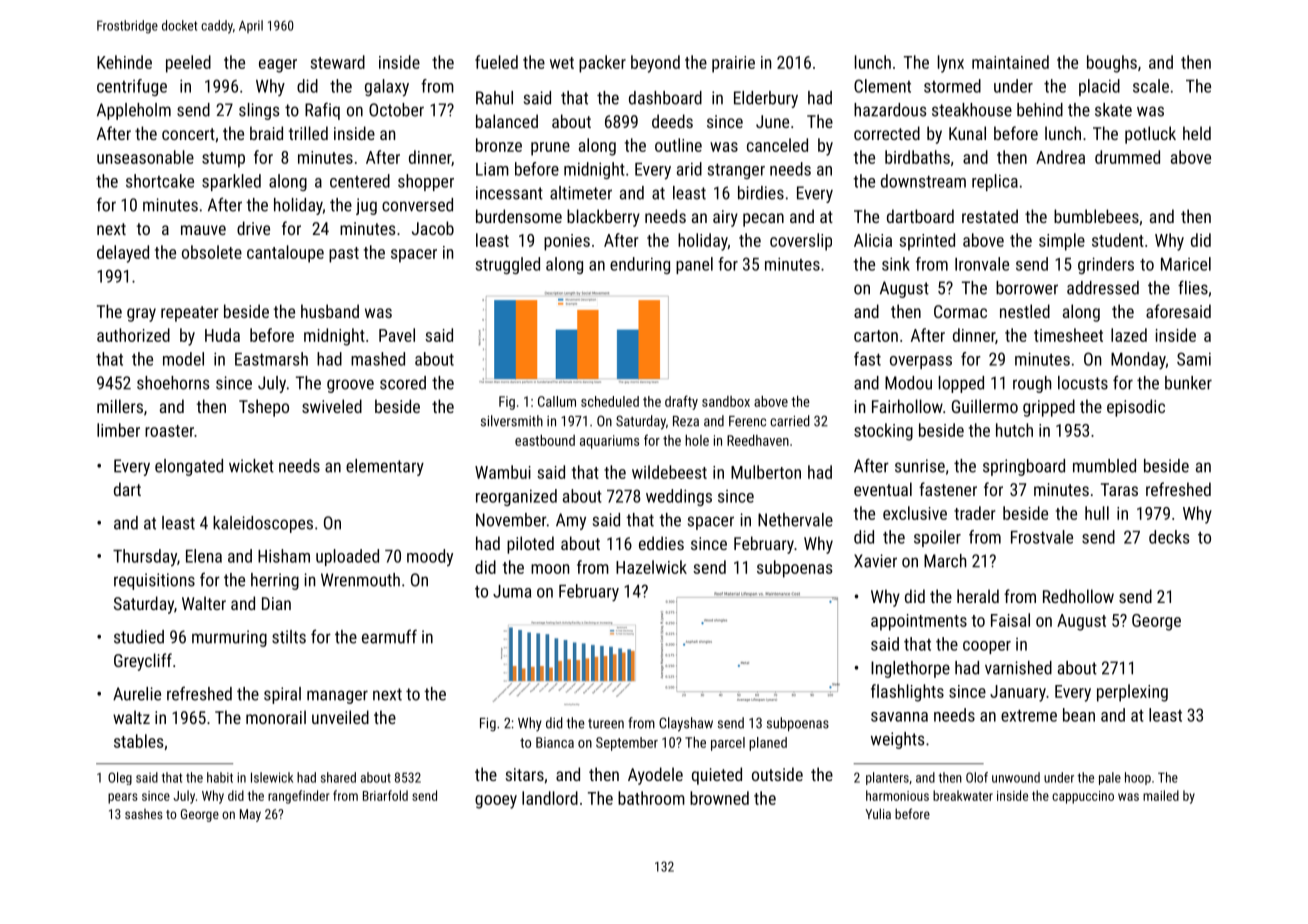  Describe the element at coordinates (606, 724) in the screenshot. I see `tureen` at that location.
